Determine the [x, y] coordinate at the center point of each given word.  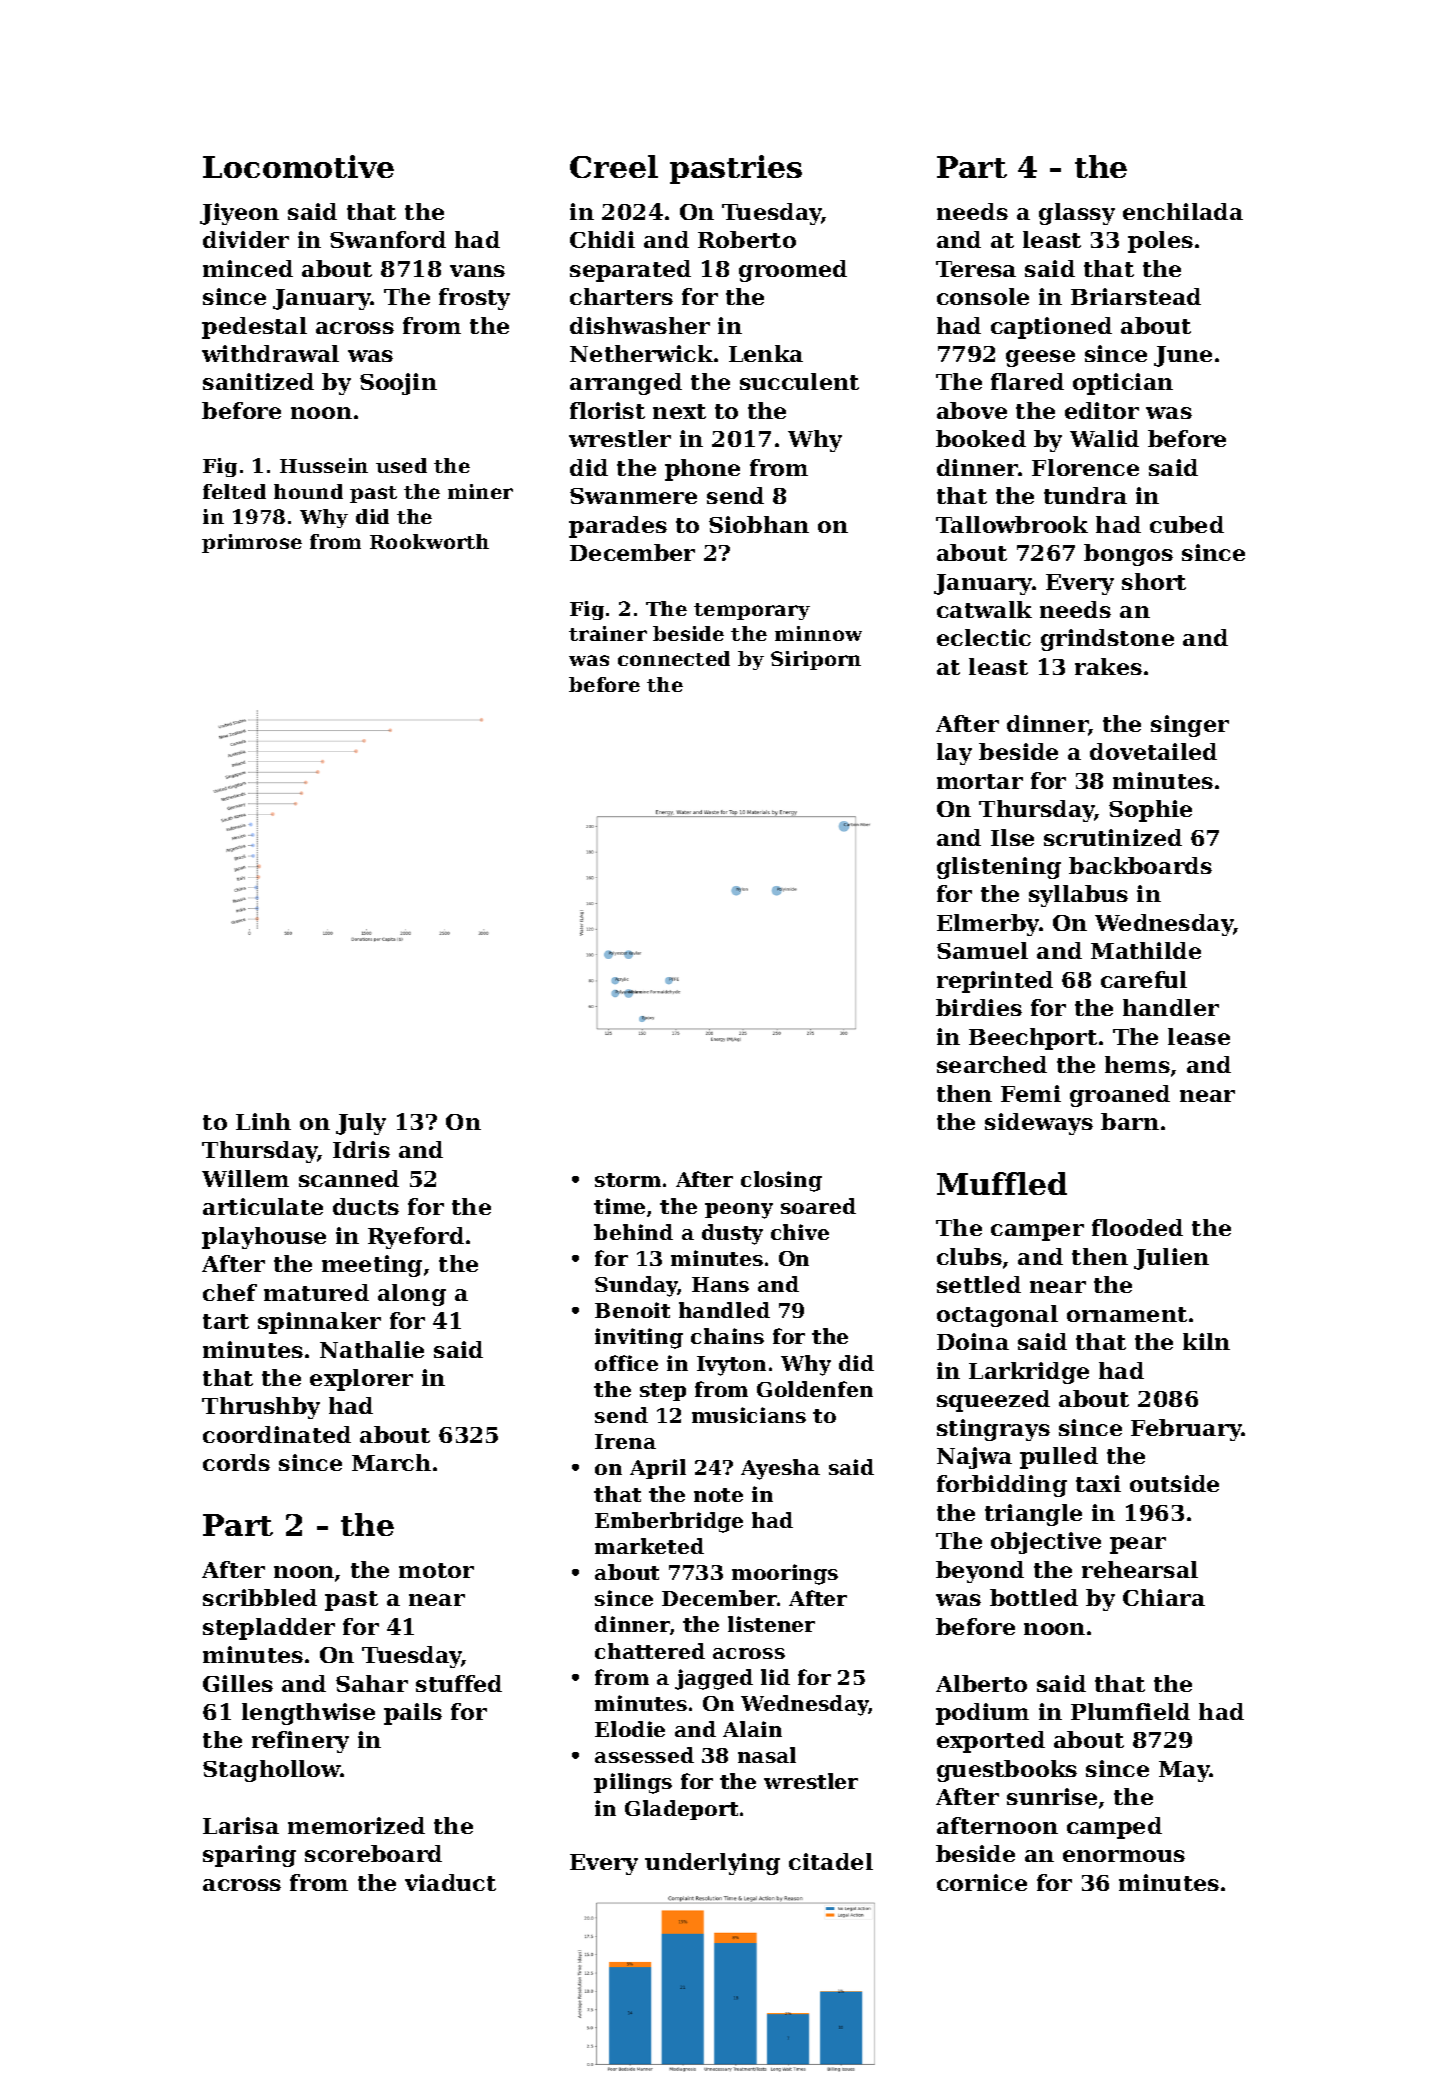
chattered [650, 1651]
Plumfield [1130, 1711]
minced [248, 268]
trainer [608, 633]
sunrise [1052, 1796]
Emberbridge [669, 1522]
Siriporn [816, 660]
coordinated [277, 1434]
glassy [1077, 214]
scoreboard [373, 1853]
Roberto [747, 239]
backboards [1140, 865]
